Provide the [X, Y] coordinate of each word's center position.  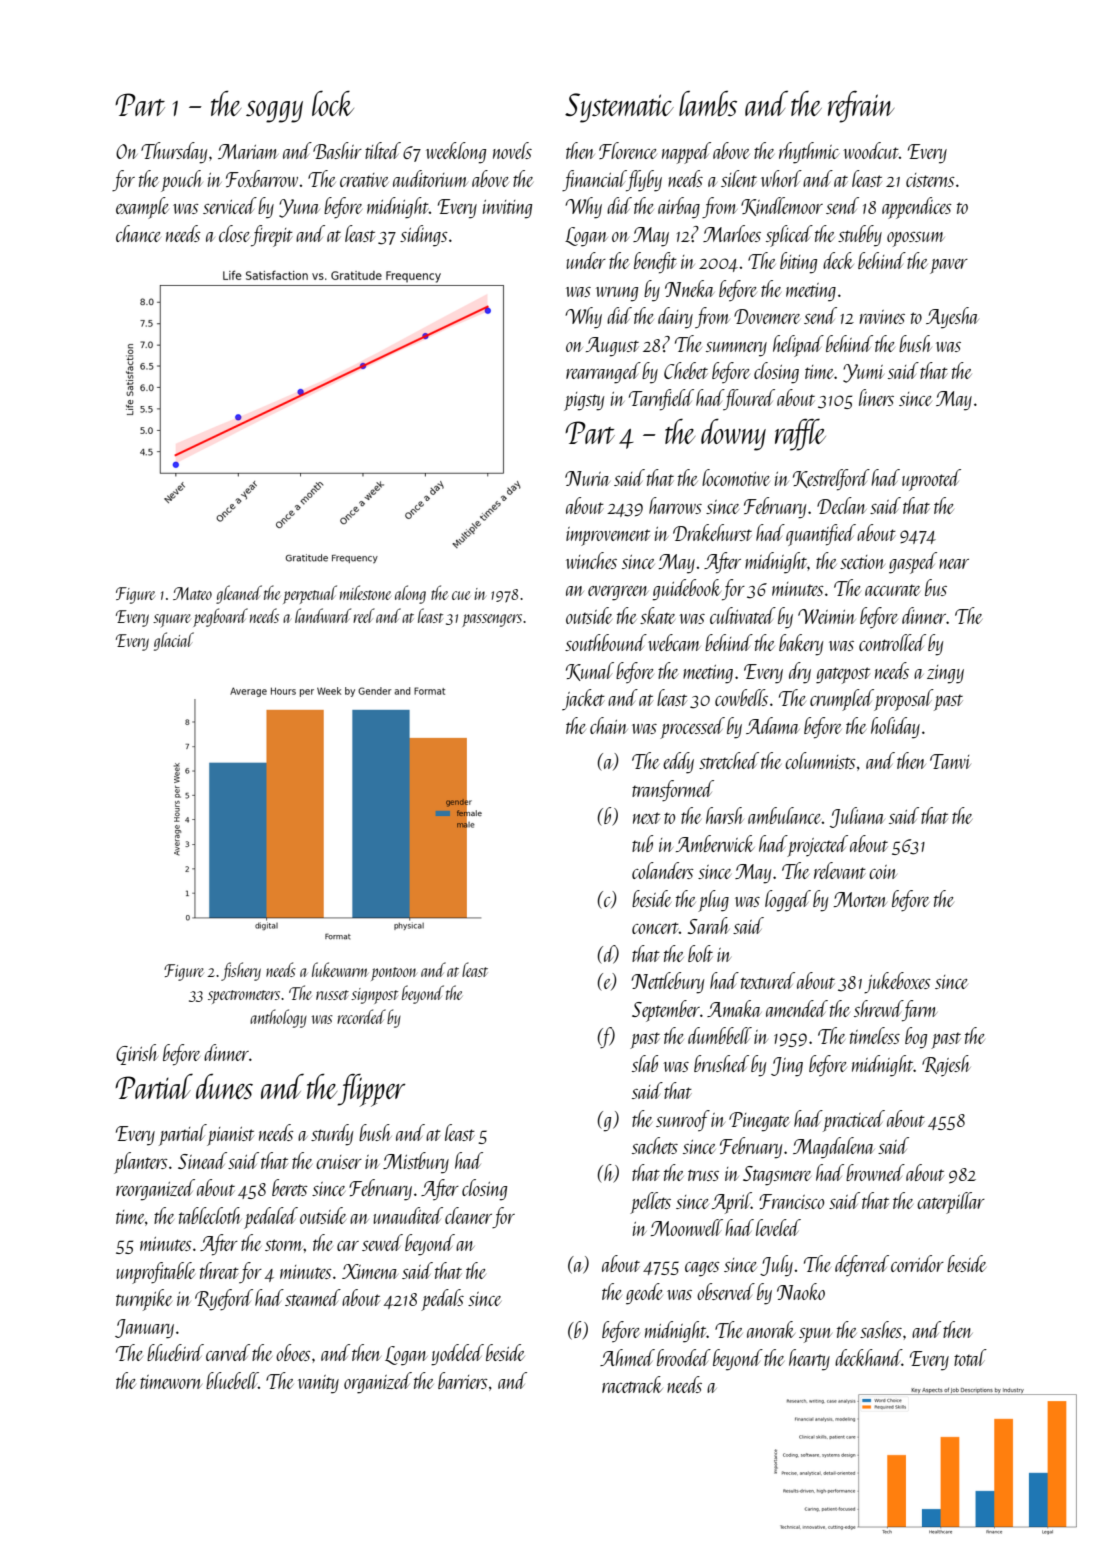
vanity [318, 1384]
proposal [904, 700]
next [646, 818]
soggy [274, 112]
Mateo [192, 593]
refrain [861, 107]
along [410, 594]
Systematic [619, 108]
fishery [241, 971]
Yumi [863, 373]
